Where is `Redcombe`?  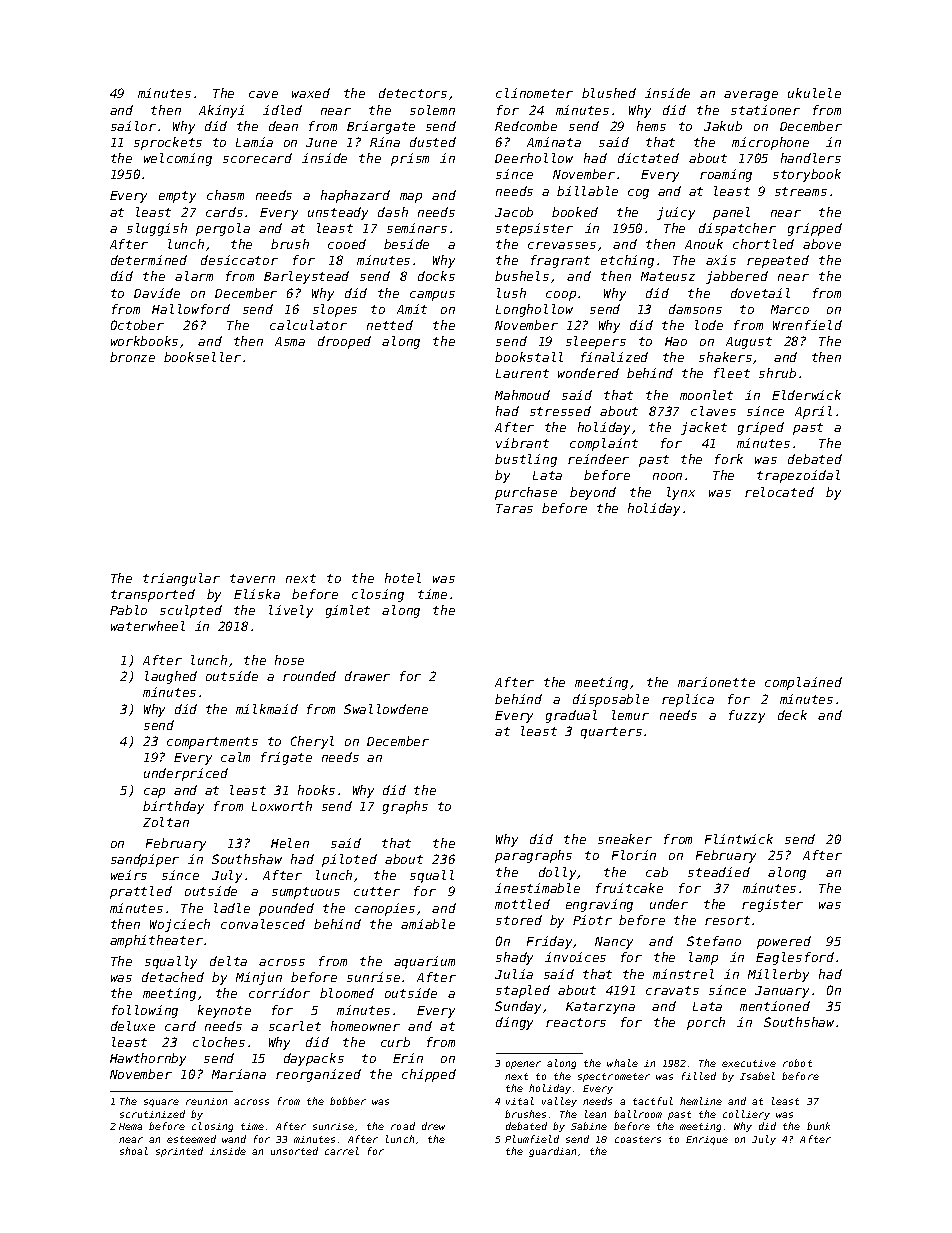
Redcombe is located at coordinates (526, 126).
